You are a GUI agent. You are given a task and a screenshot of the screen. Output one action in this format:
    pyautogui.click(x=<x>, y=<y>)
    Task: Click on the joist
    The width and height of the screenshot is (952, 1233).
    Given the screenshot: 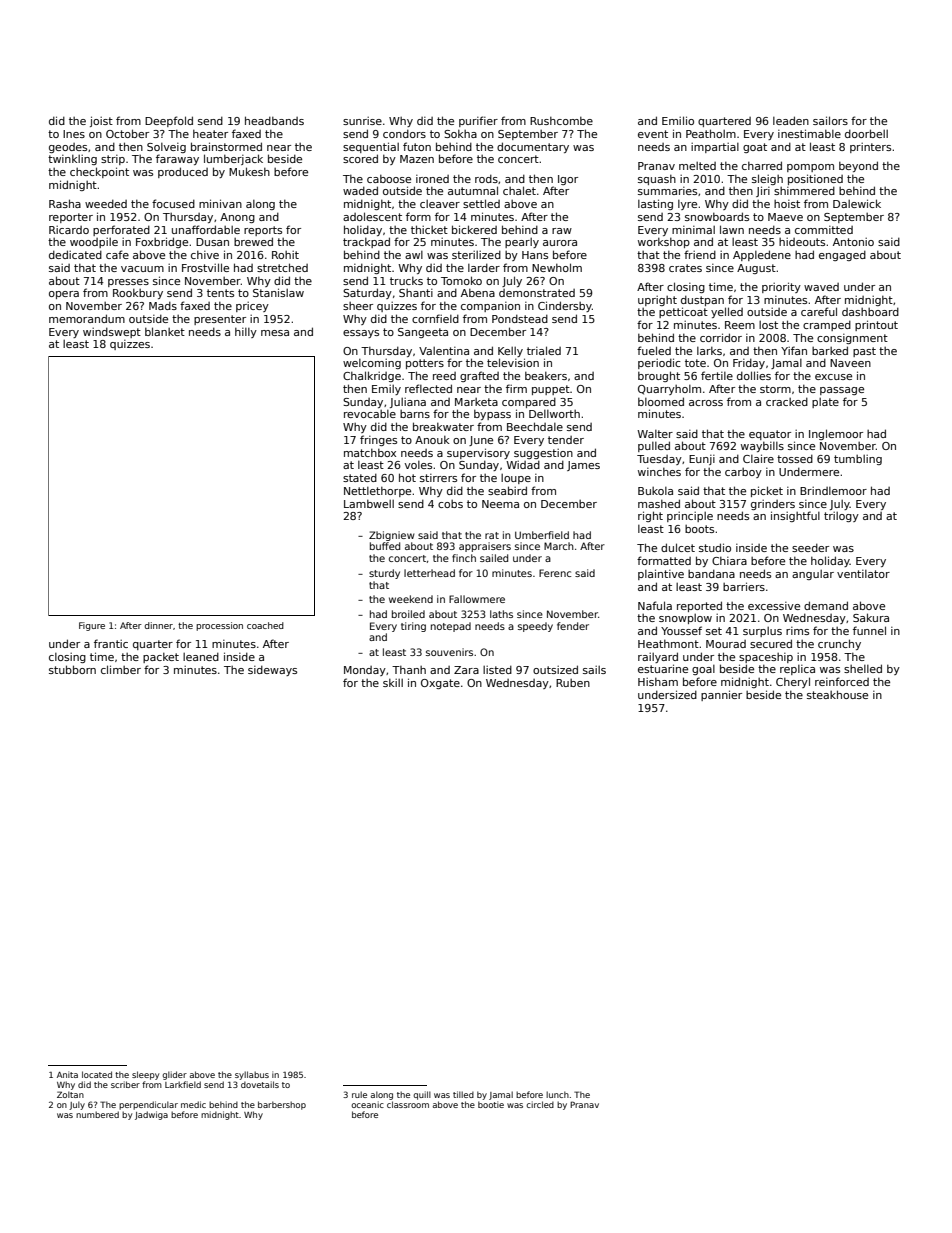 What is the action you would take?
    pyautogui.click(x=101, y=121)
